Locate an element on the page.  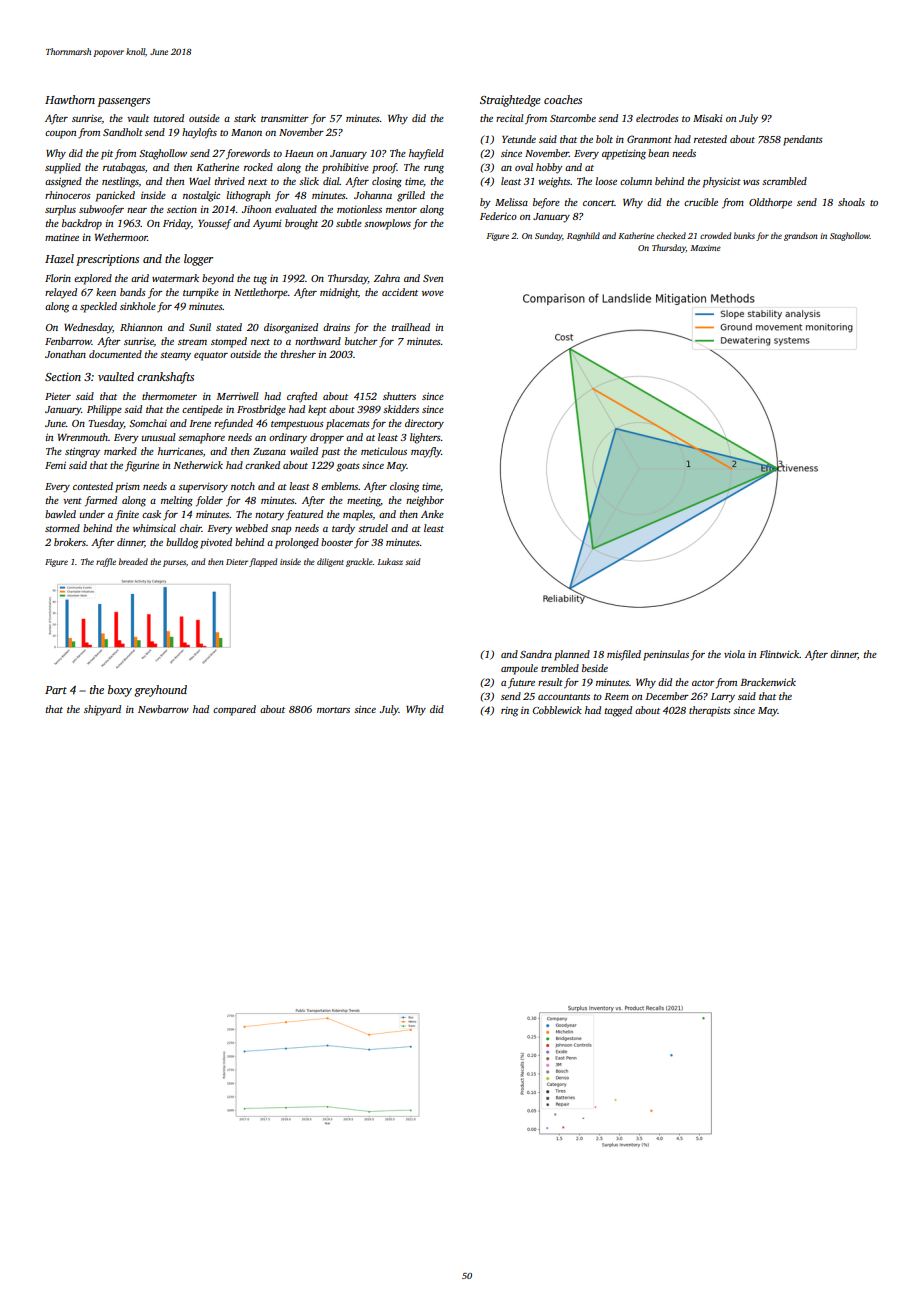
trailhead is located at coordinates (411, 327).
